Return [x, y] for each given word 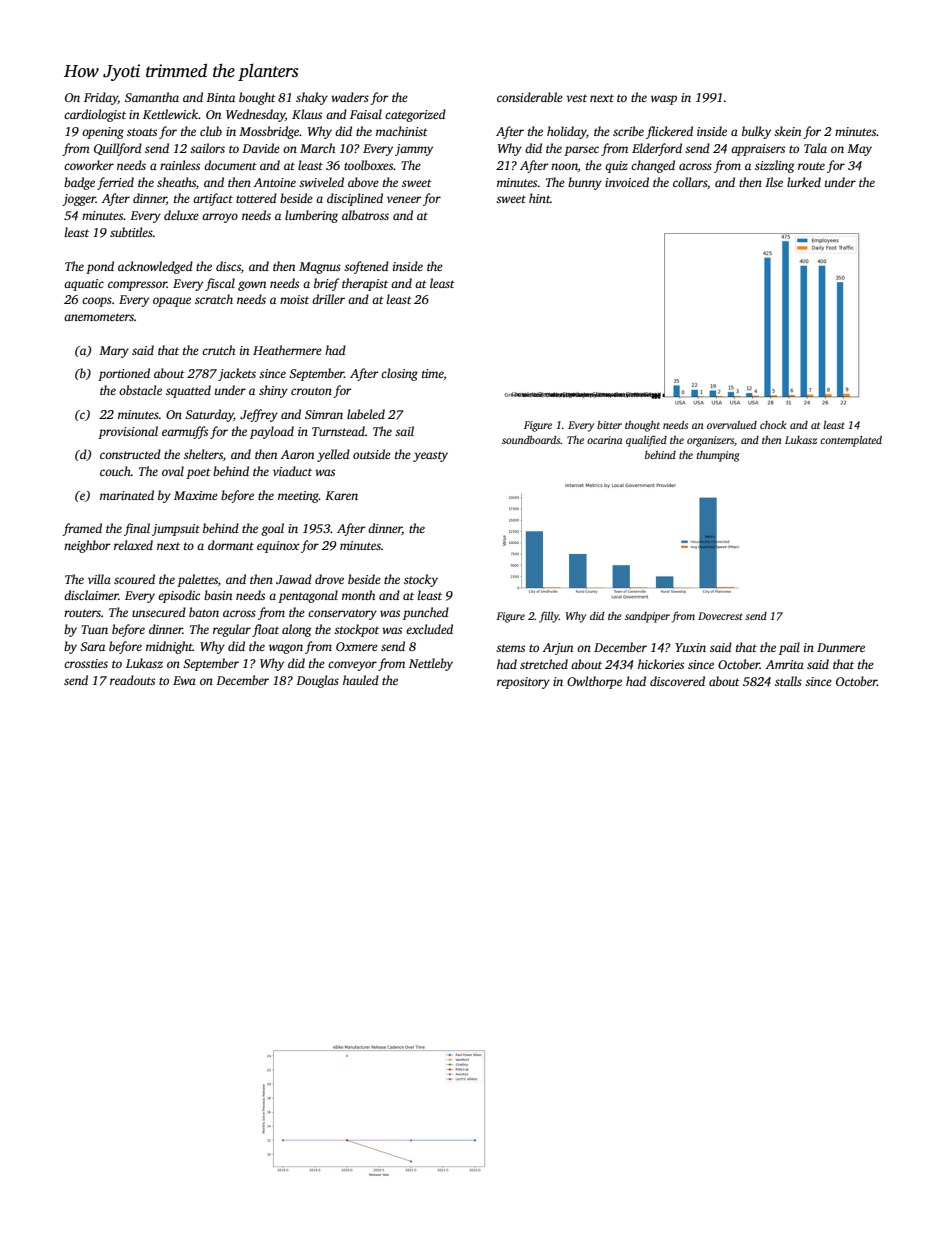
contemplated [851, 441]
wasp [664, 100]
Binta [220, 97]
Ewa [184, 680]
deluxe [181, 215]
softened [366, 267]
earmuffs [185, 432]
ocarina [604, 440]
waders [350, 97]
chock [773, 425]
